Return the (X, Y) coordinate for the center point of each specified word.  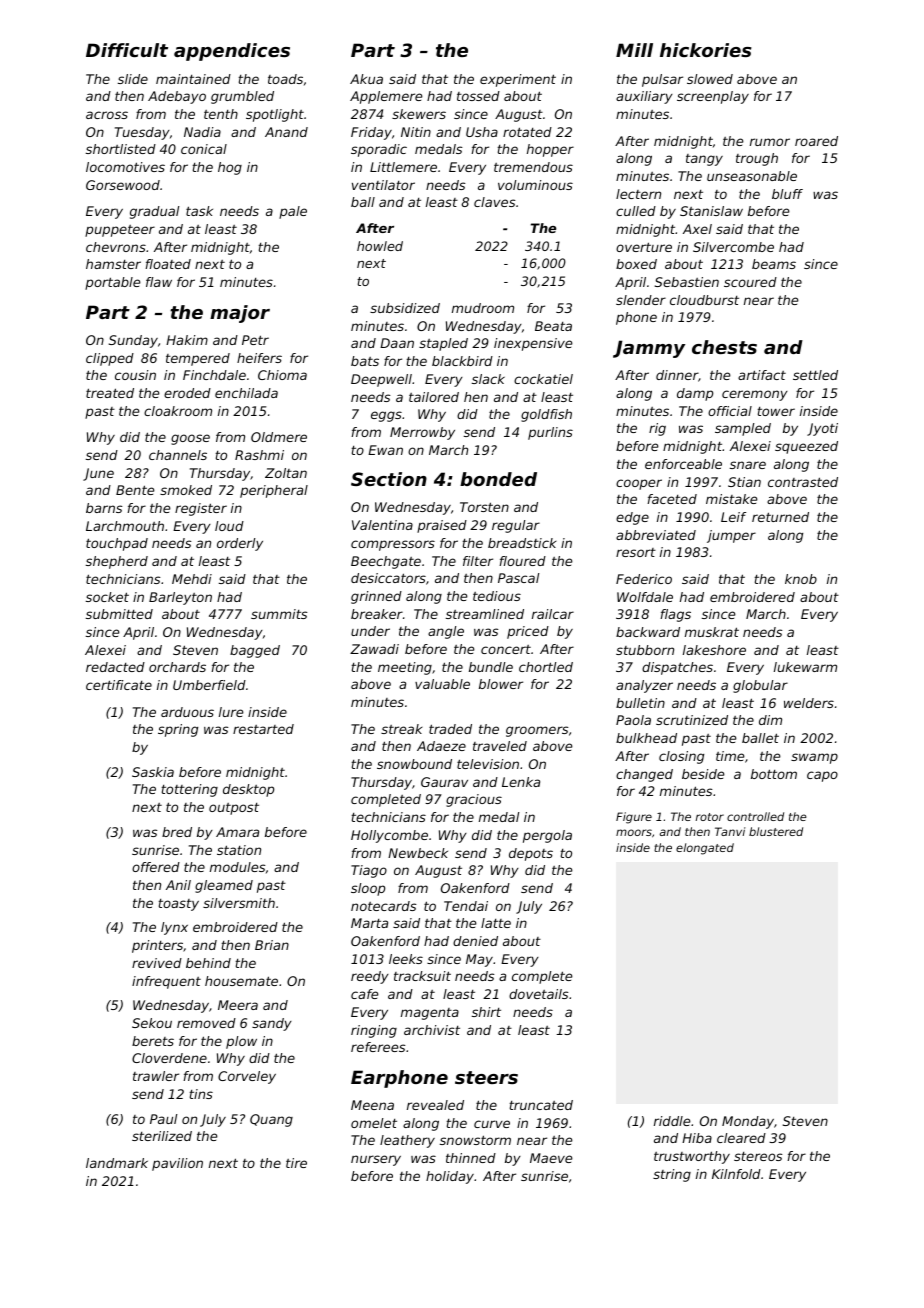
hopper (550, 150)
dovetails (538, 994)
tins (201, 1094)
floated (168, 264)
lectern (638, 194)
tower (776, 411)
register (201, 509)
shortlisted (121, 149)
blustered (776, 831)
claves (494, 202)
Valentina (382, 525)
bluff (787, 194)
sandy (272, 1024)
